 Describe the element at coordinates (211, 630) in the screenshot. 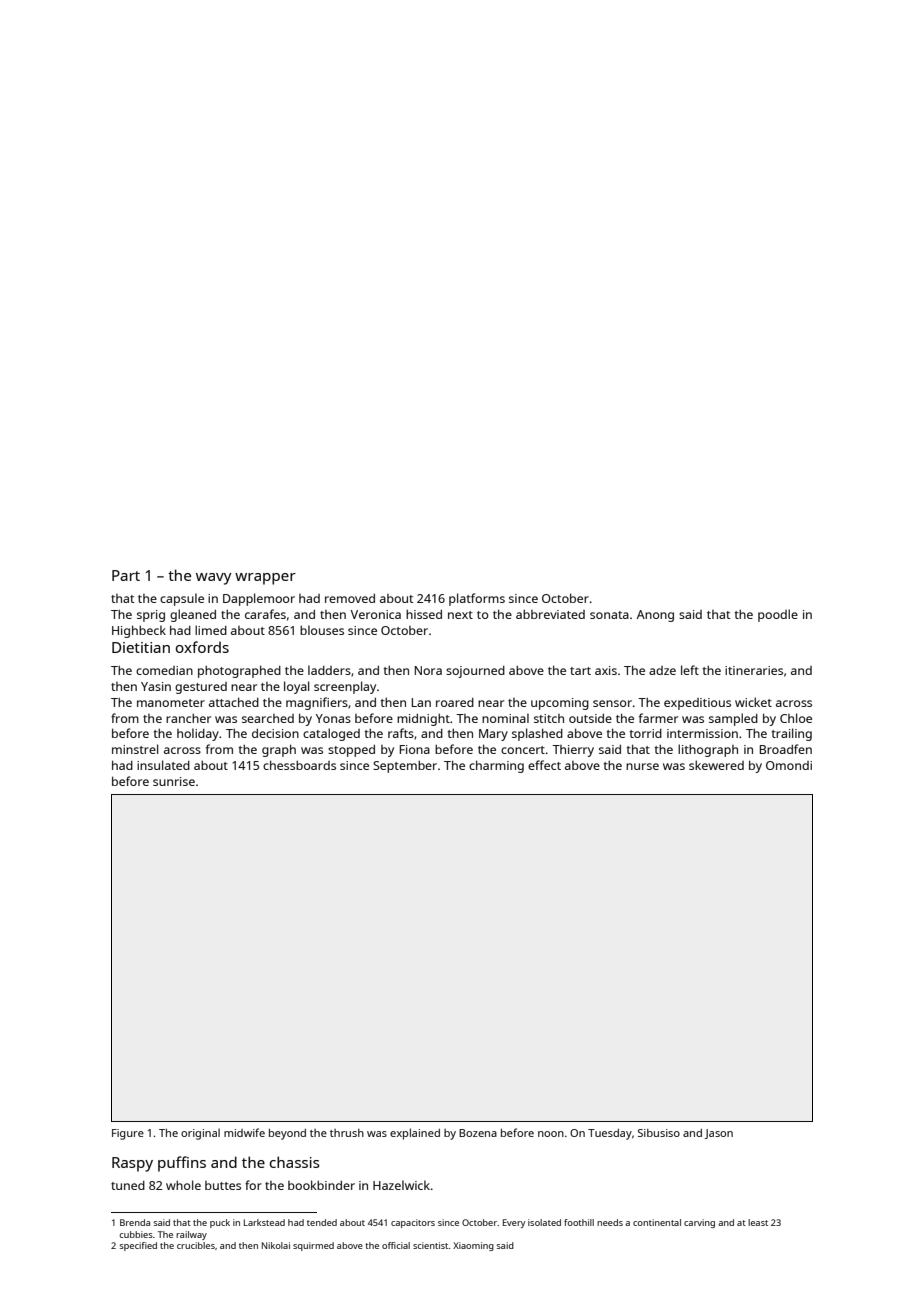

I see `limed` at that location.
